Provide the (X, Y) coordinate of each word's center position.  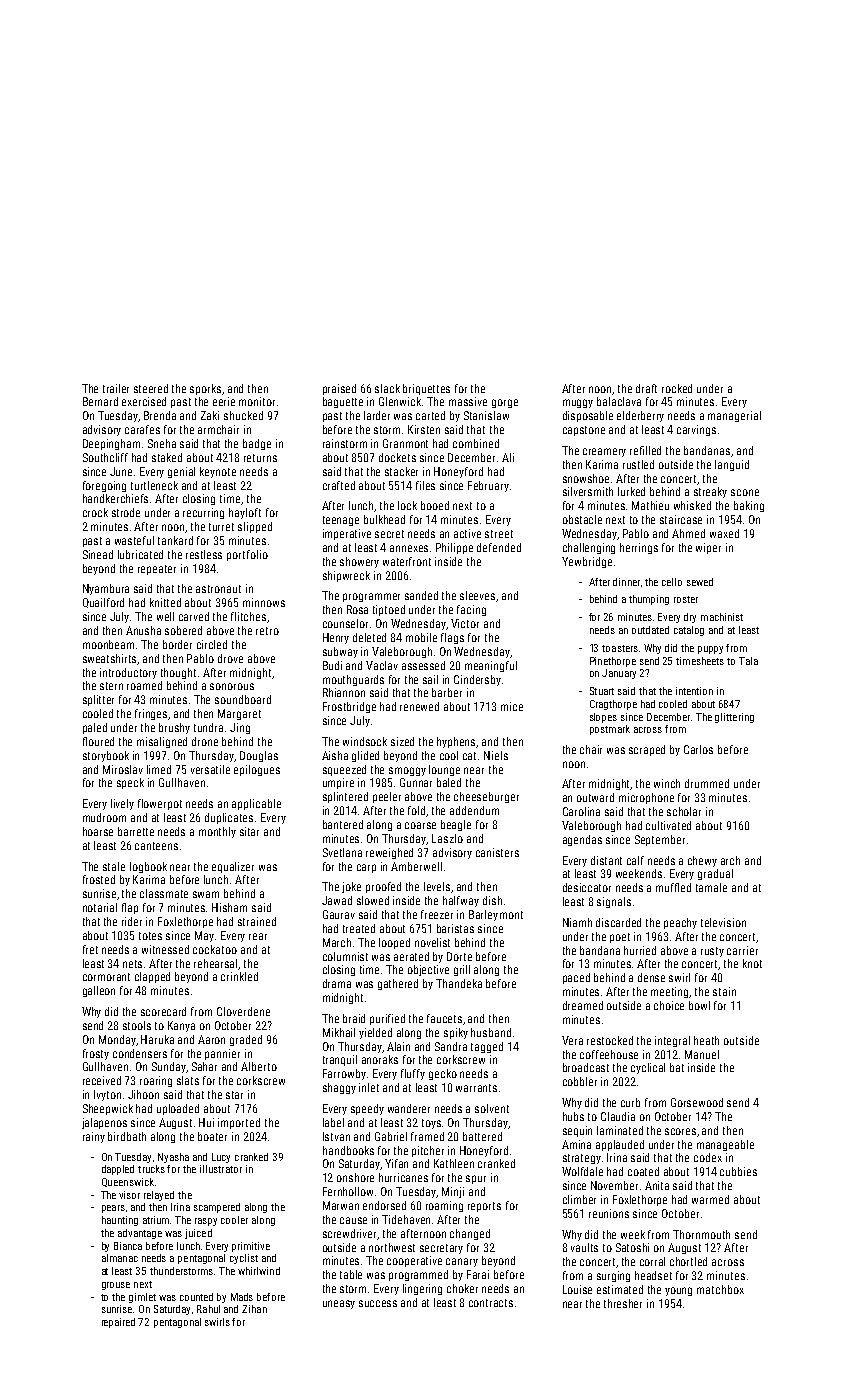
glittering (734, 718)
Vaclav (382, 665)
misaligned (162, 742)
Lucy (221, 1158)
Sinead (98, 554)
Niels (496, 755)
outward (595, 797)
